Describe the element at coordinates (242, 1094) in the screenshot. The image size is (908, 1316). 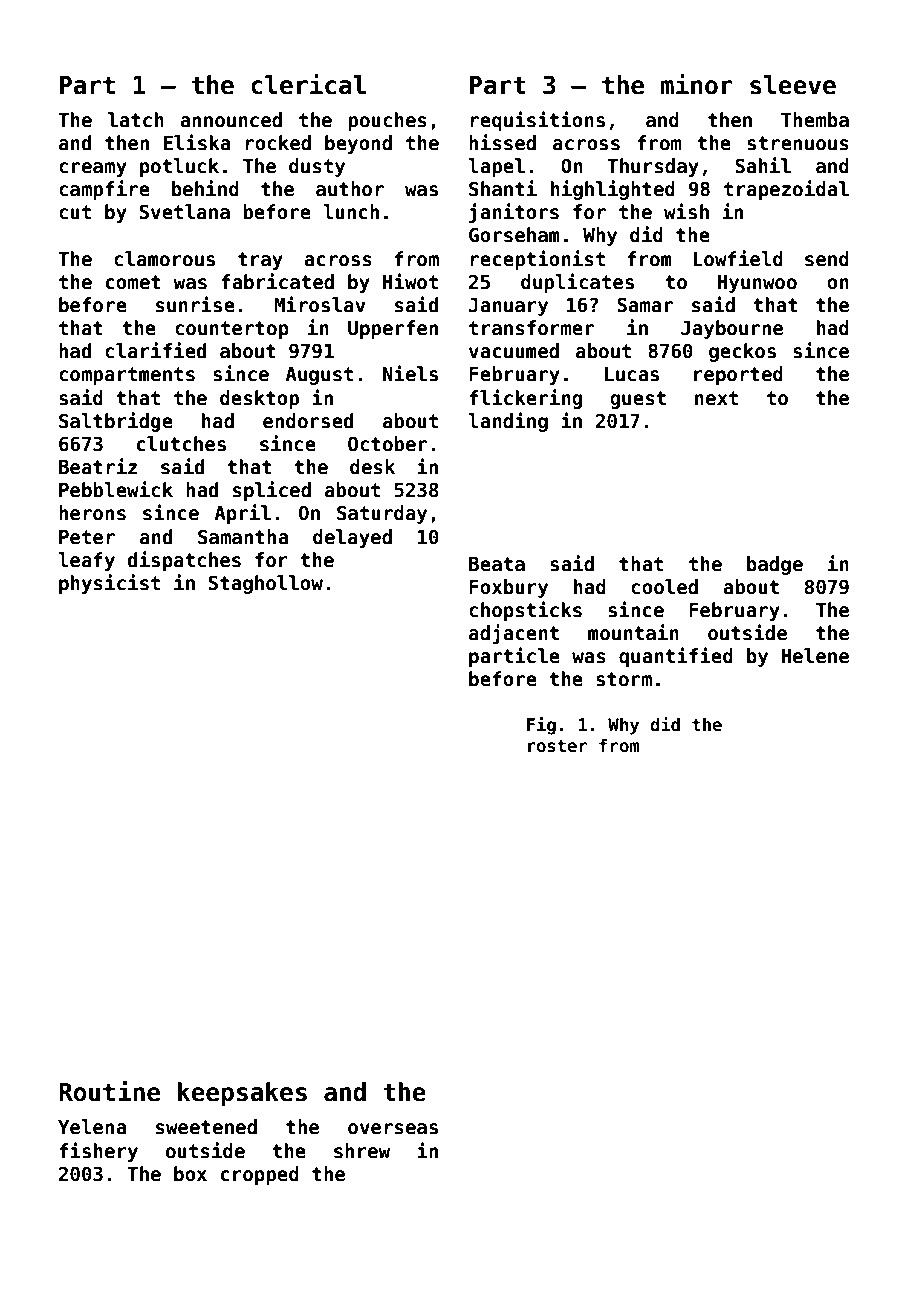
I see `keepsakes` at that location.
